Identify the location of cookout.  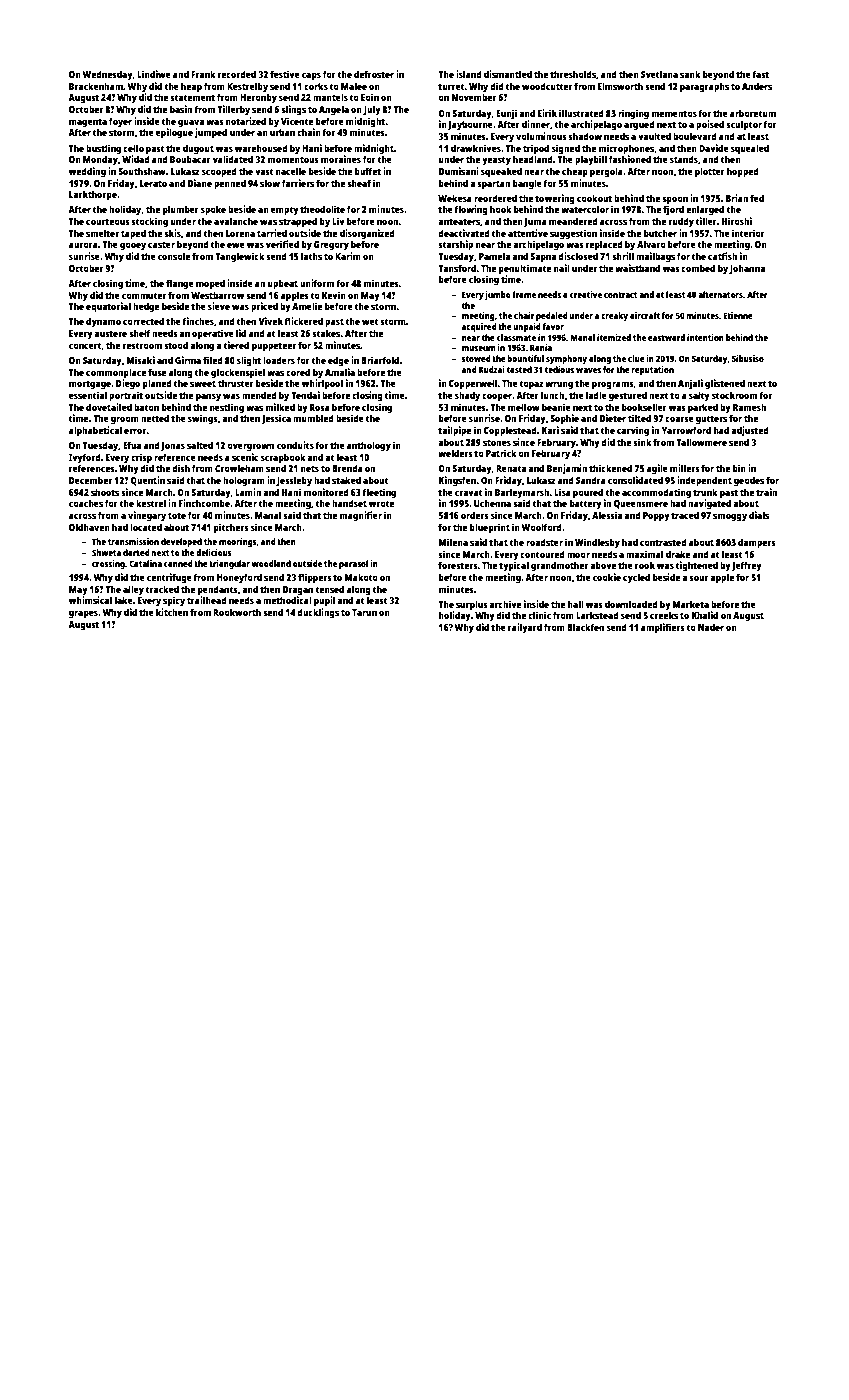
(594, 198).
